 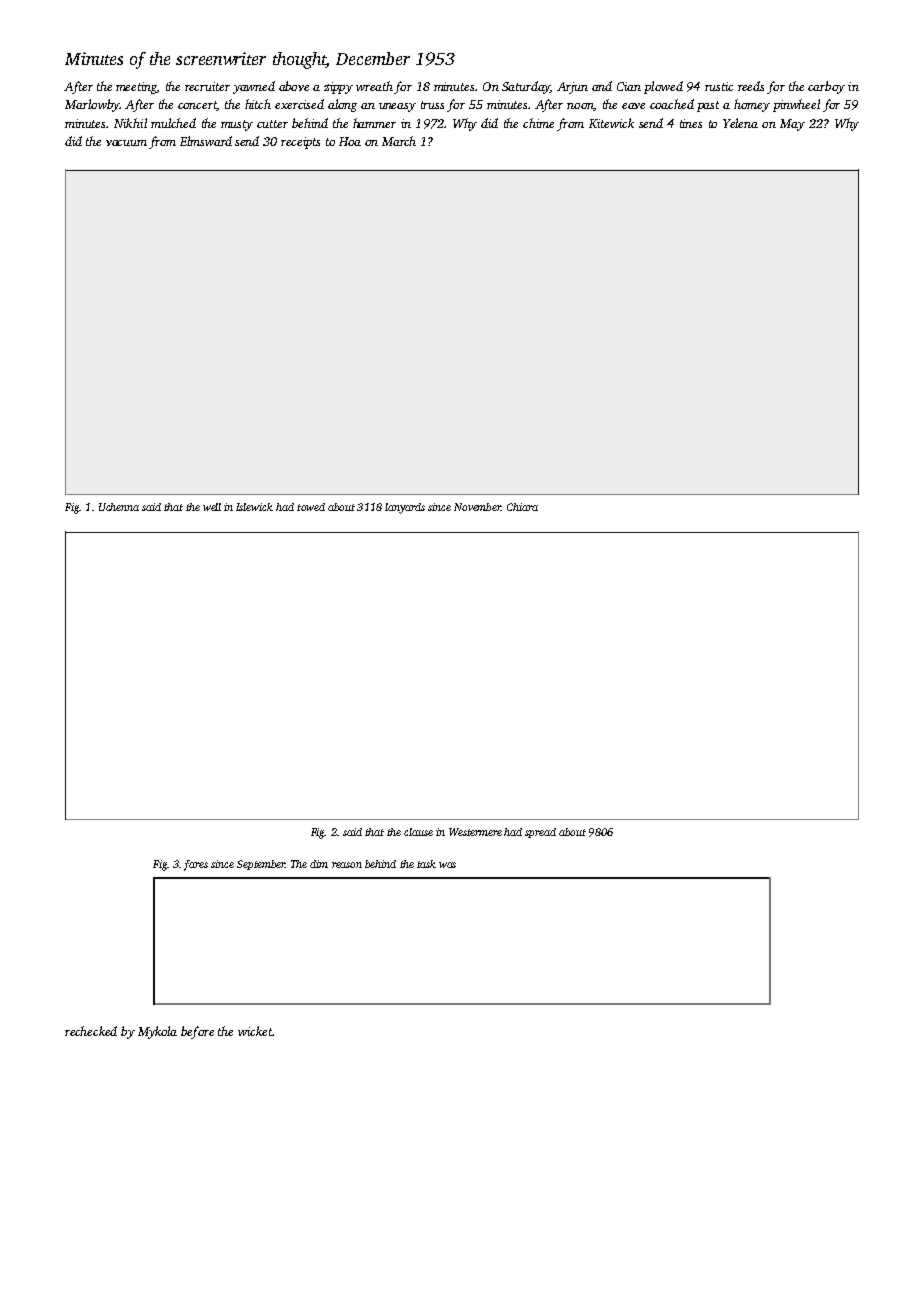 What do you see at coordinates (197, 1032) in the screenshot?
I see `before` at bounding box center [197, 1032].
